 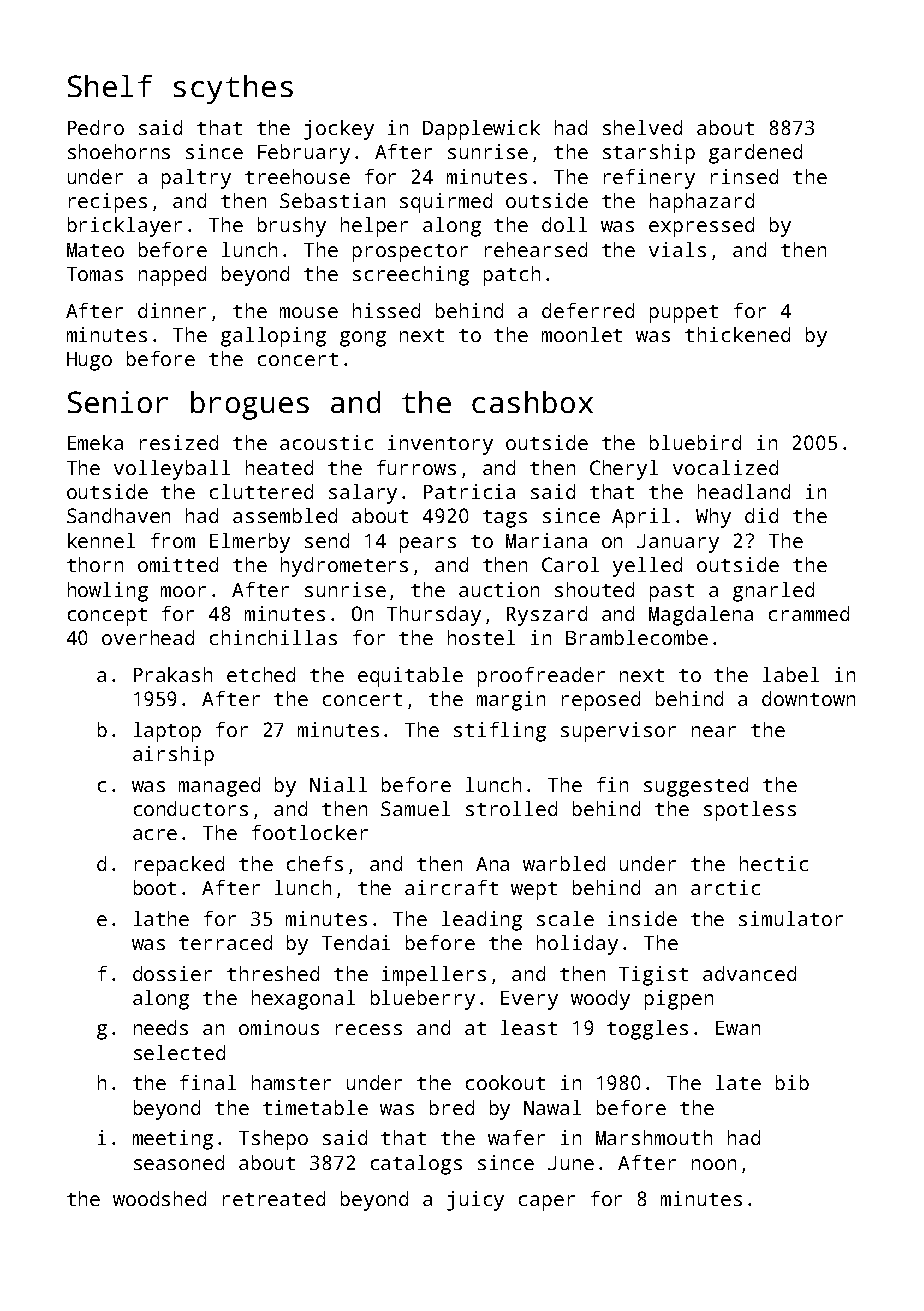 I want to click on repacked, so click(x=179, y=866).
